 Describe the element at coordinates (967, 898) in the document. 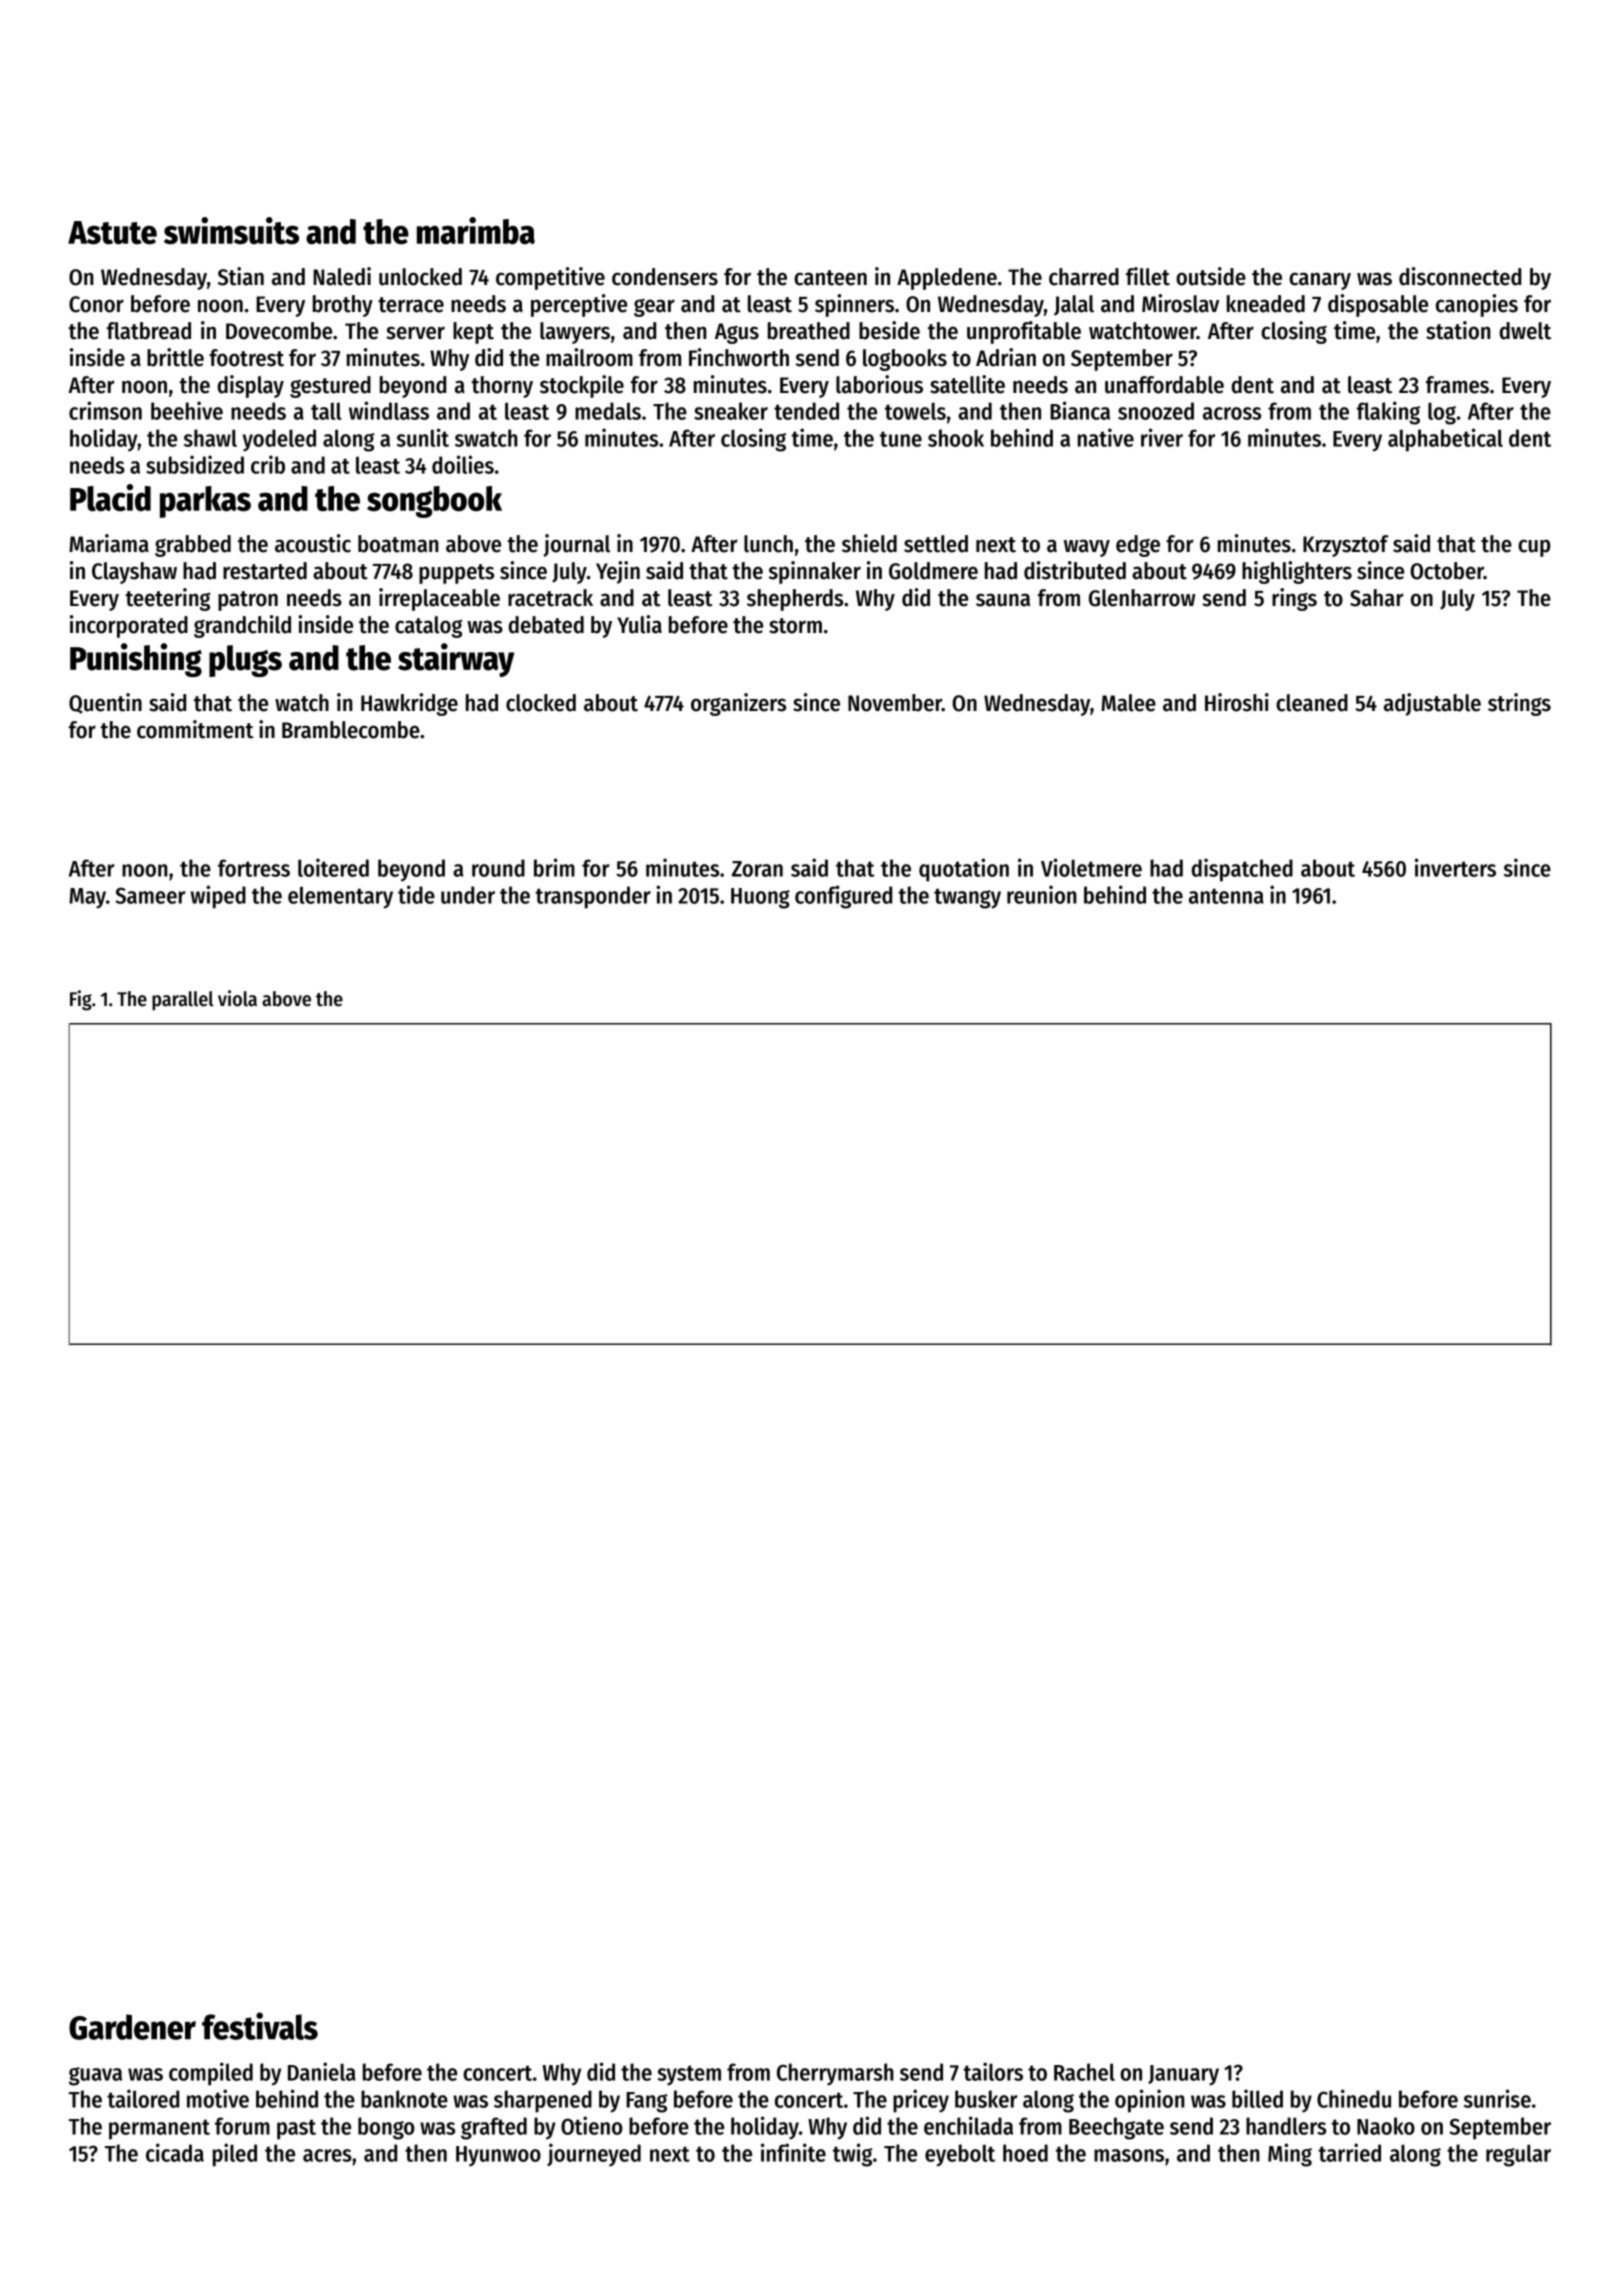

I see `twangy` at that location.
